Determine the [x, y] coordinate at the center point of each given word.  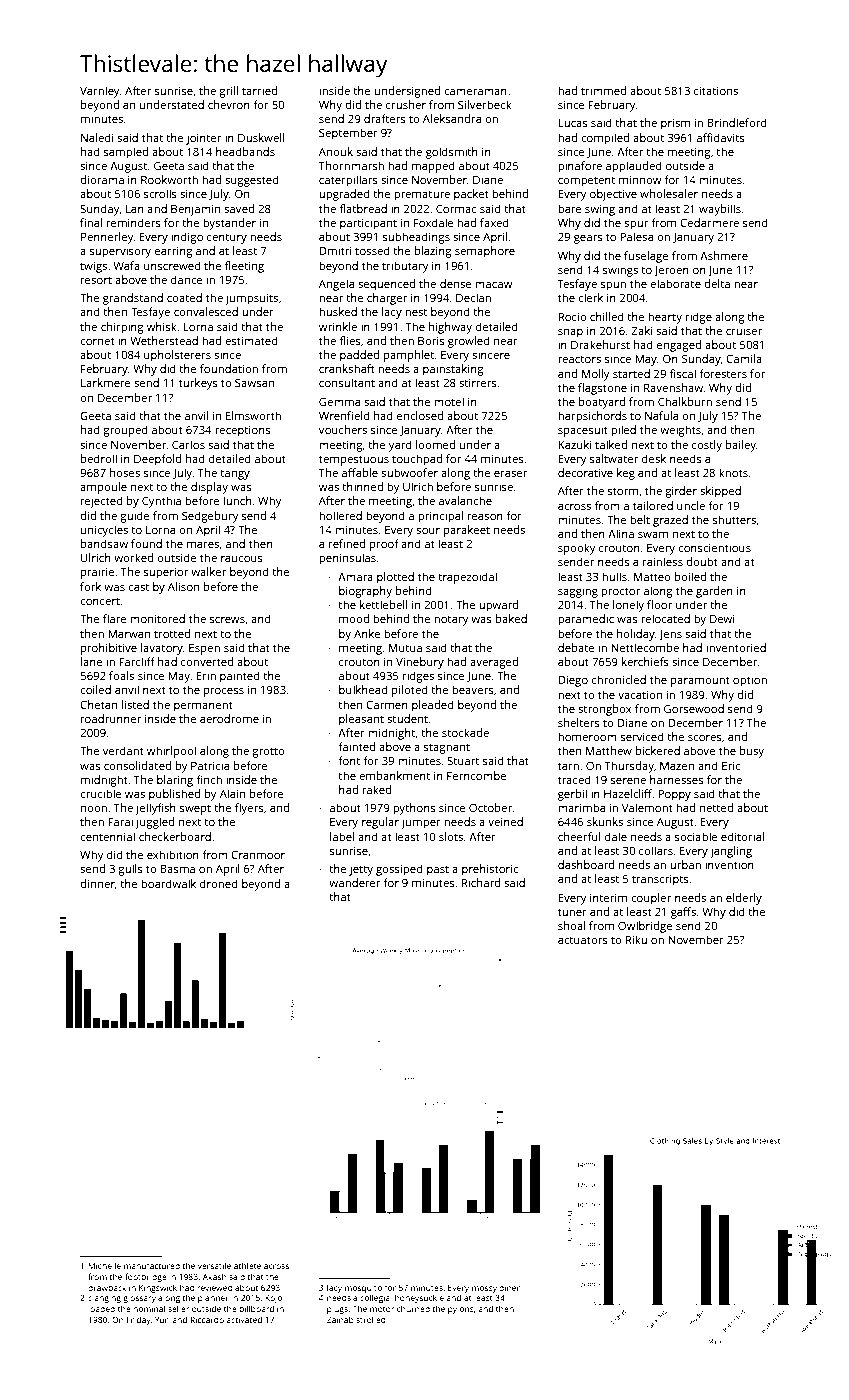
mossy [484, 1289]
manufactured [152, 1265]
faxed [494, 222]
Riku [636, 939]
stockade [465, 732]
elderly [744, 899]
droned [219, 883]
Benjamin [195, 210]
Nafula [661, 415]
